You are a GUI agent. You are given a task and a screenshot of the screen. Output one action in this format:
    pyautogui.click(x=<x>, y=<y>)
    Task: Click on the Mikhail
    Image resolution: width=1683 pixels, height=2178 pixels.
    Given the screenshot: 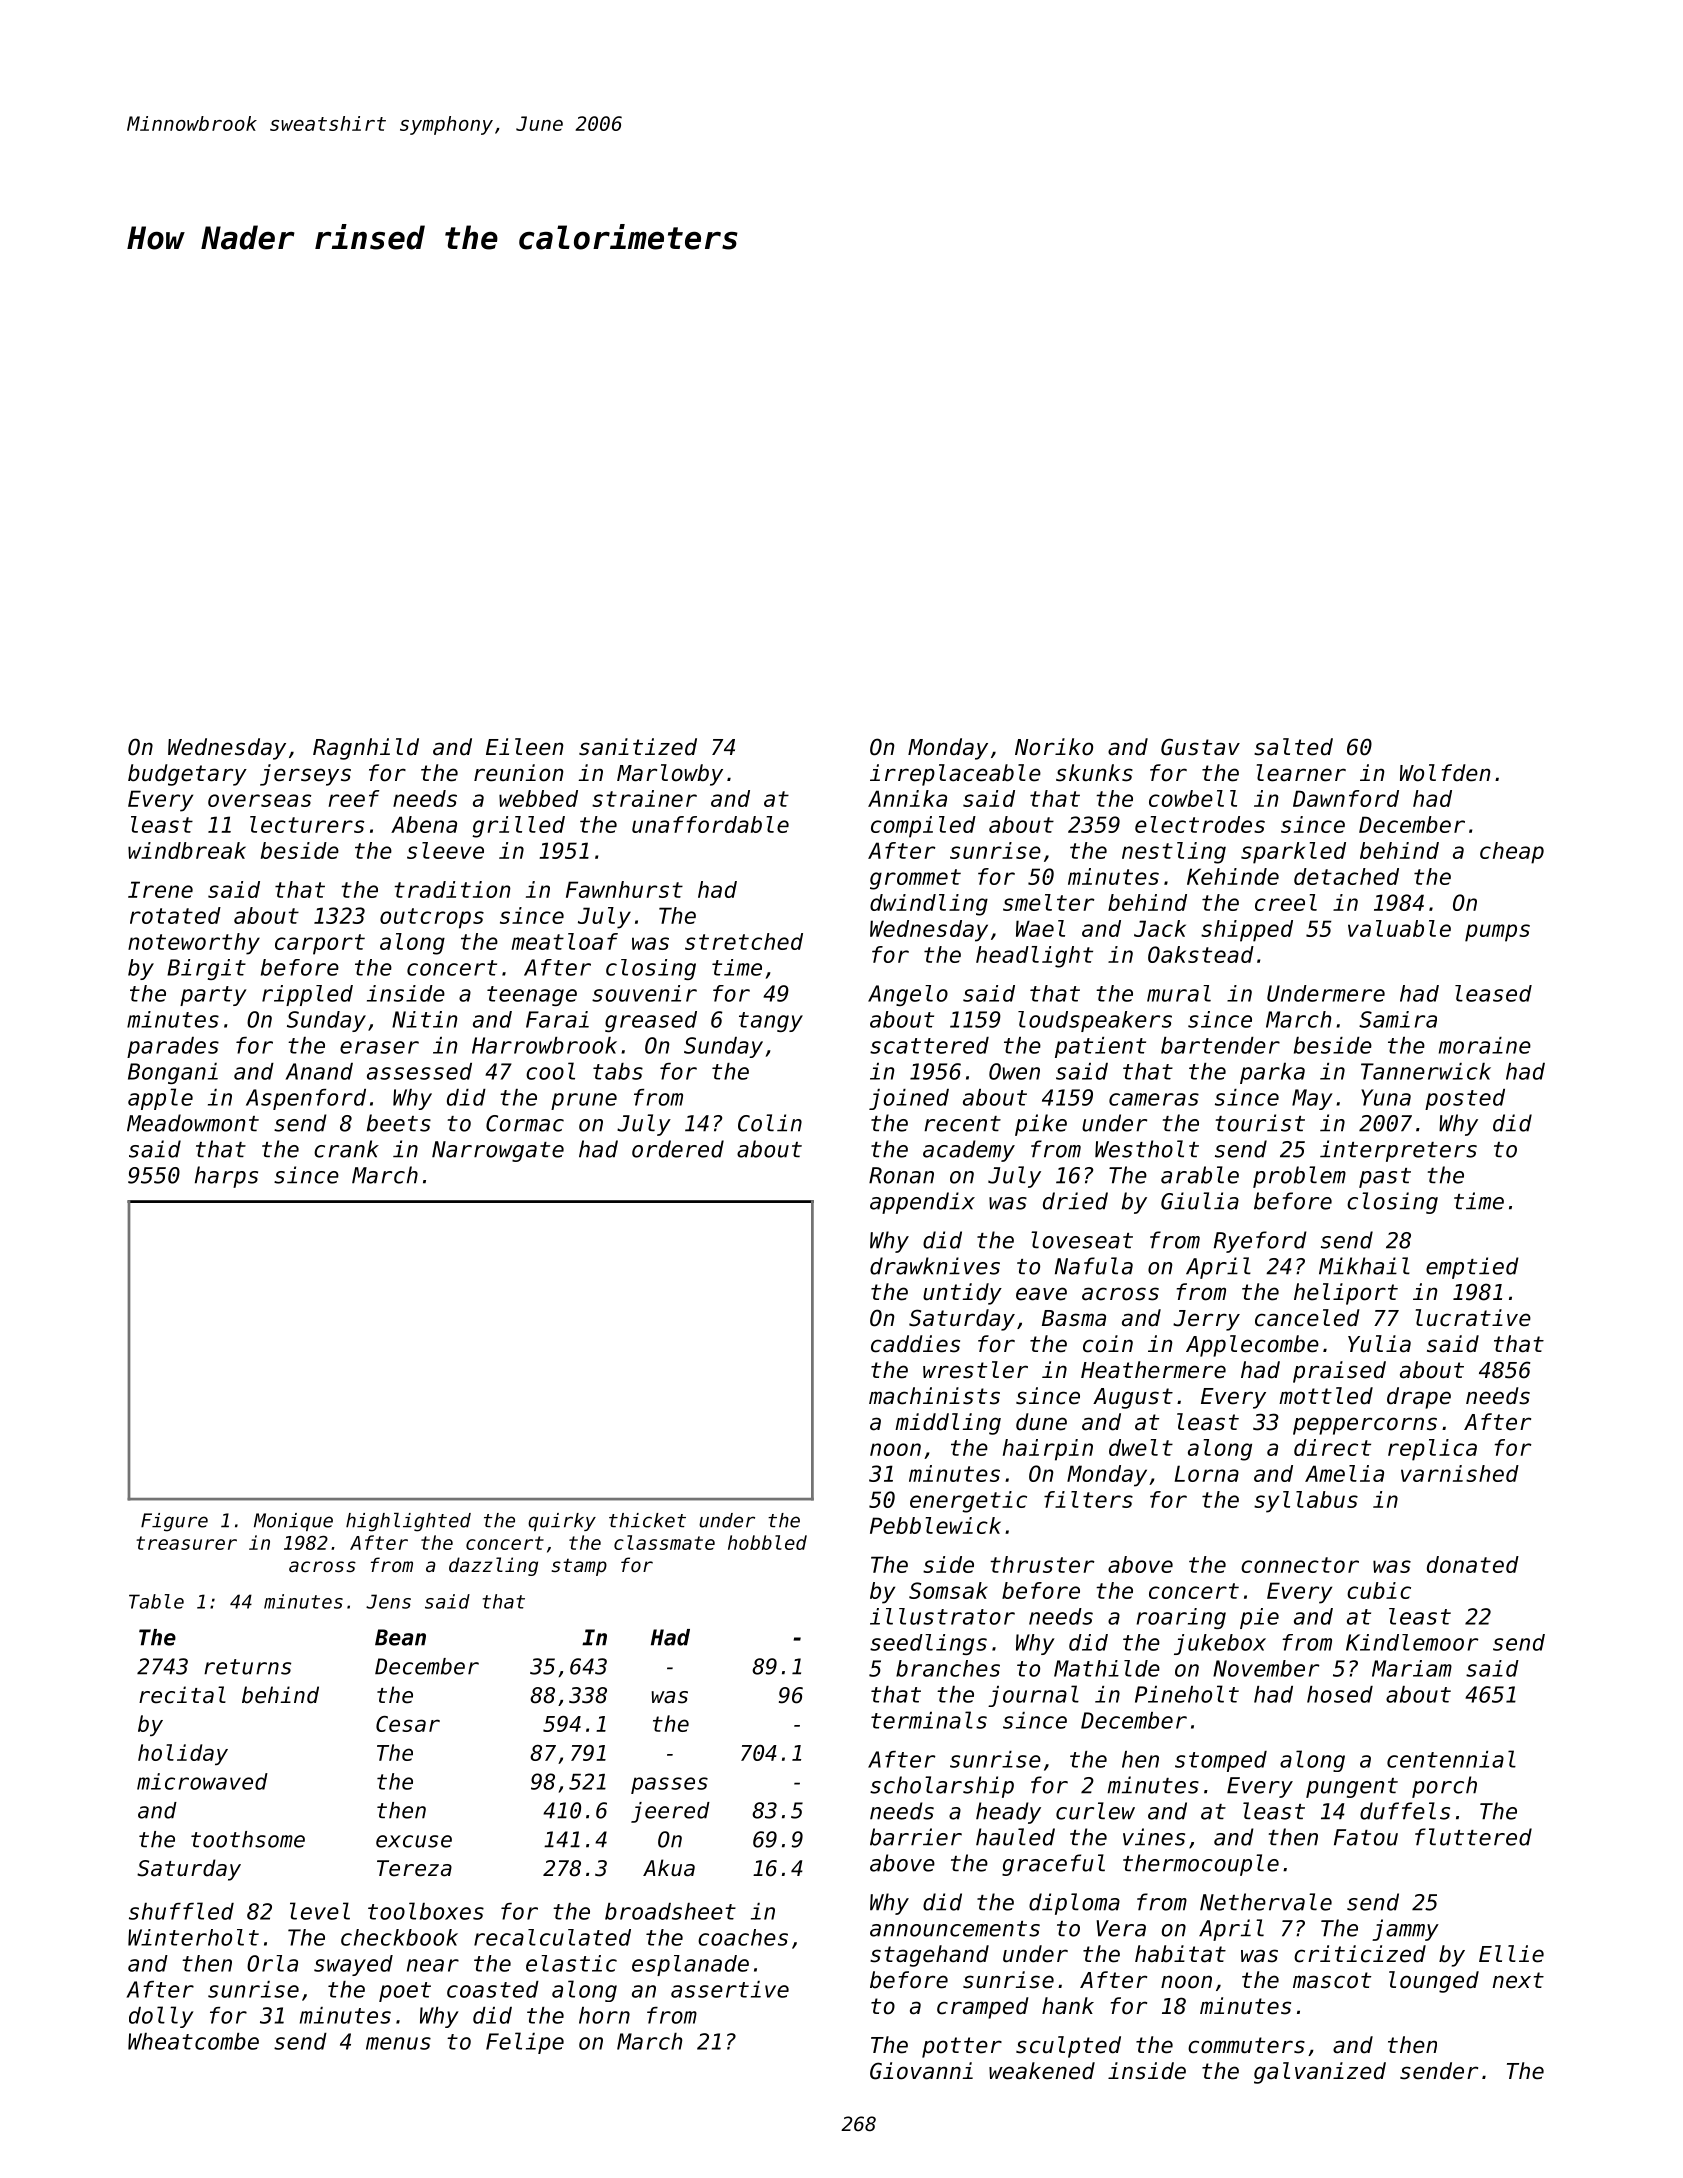 What is the action you would take?
    pyautogui.click(x=1364, y=1266)
